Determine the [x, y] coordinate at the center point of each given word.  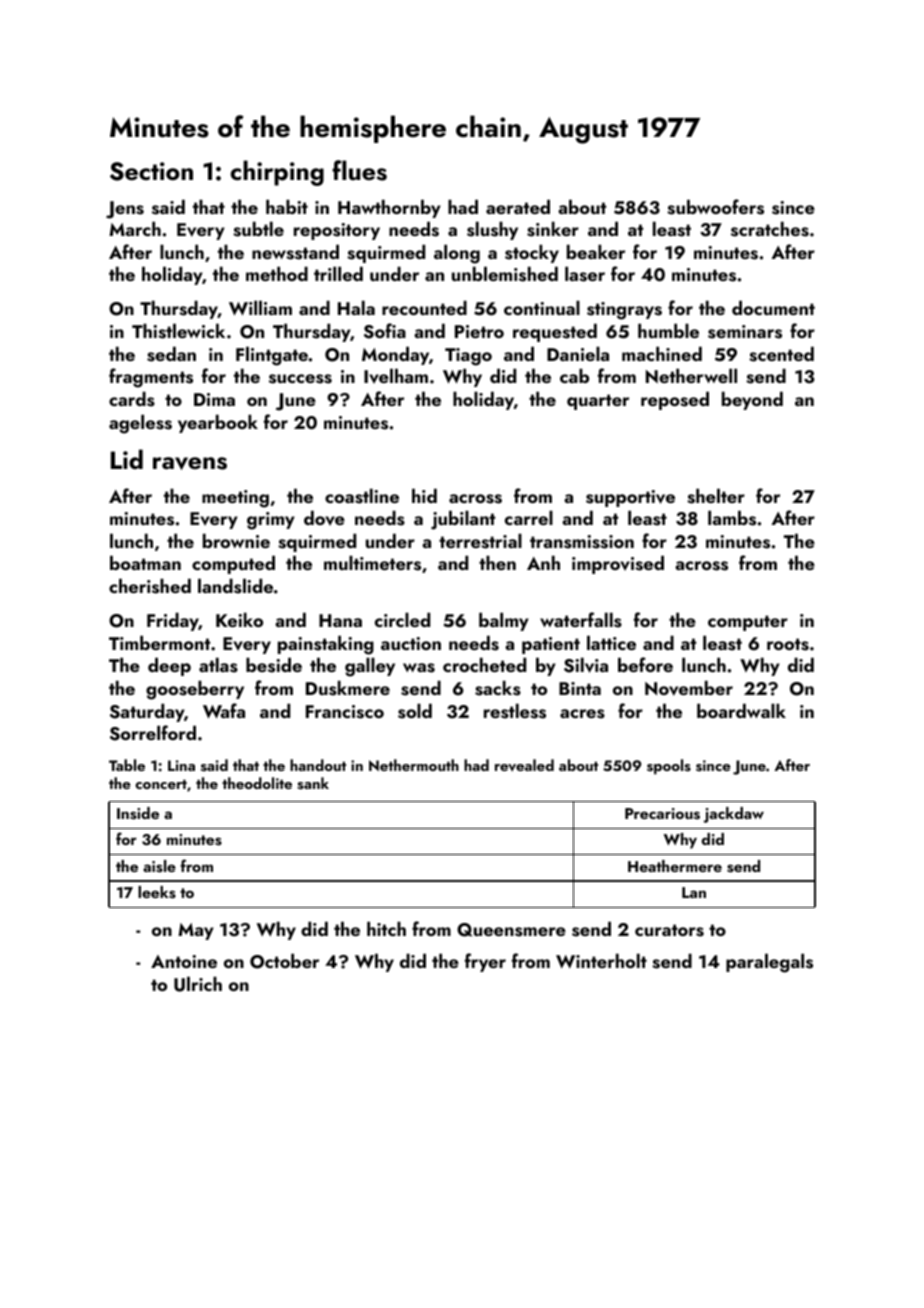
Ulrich [198, 984]
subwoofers [715, 207]
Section [151, 171]
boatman [145, 562]
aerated [518, 206]
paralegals [769, 963]
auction [411, 643]
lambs [732, 518]
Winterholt [601, 961]
